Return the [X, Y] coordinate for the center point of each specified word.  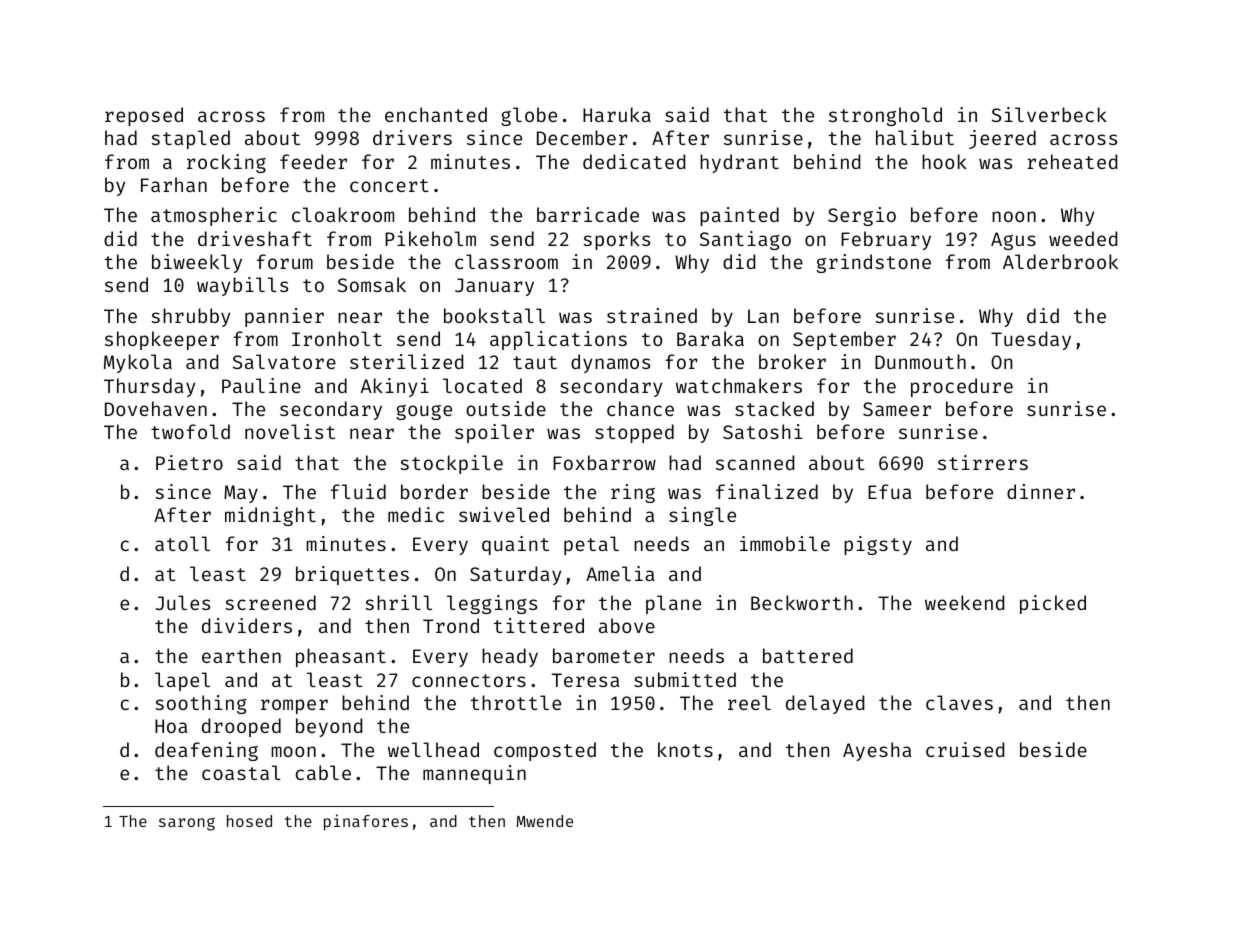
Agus [1013, 241]
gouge [424, 412]
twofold [190, 431]
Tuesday [1031, 340]
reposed [144, 116]
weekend [964, 602]
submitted [685, 679]
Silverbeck [1049, 114]
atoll [182, 543]
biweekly [197, 263]
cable [323, 772]
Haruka [617, 114]
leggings [492, 604]
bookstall [494, 315]
